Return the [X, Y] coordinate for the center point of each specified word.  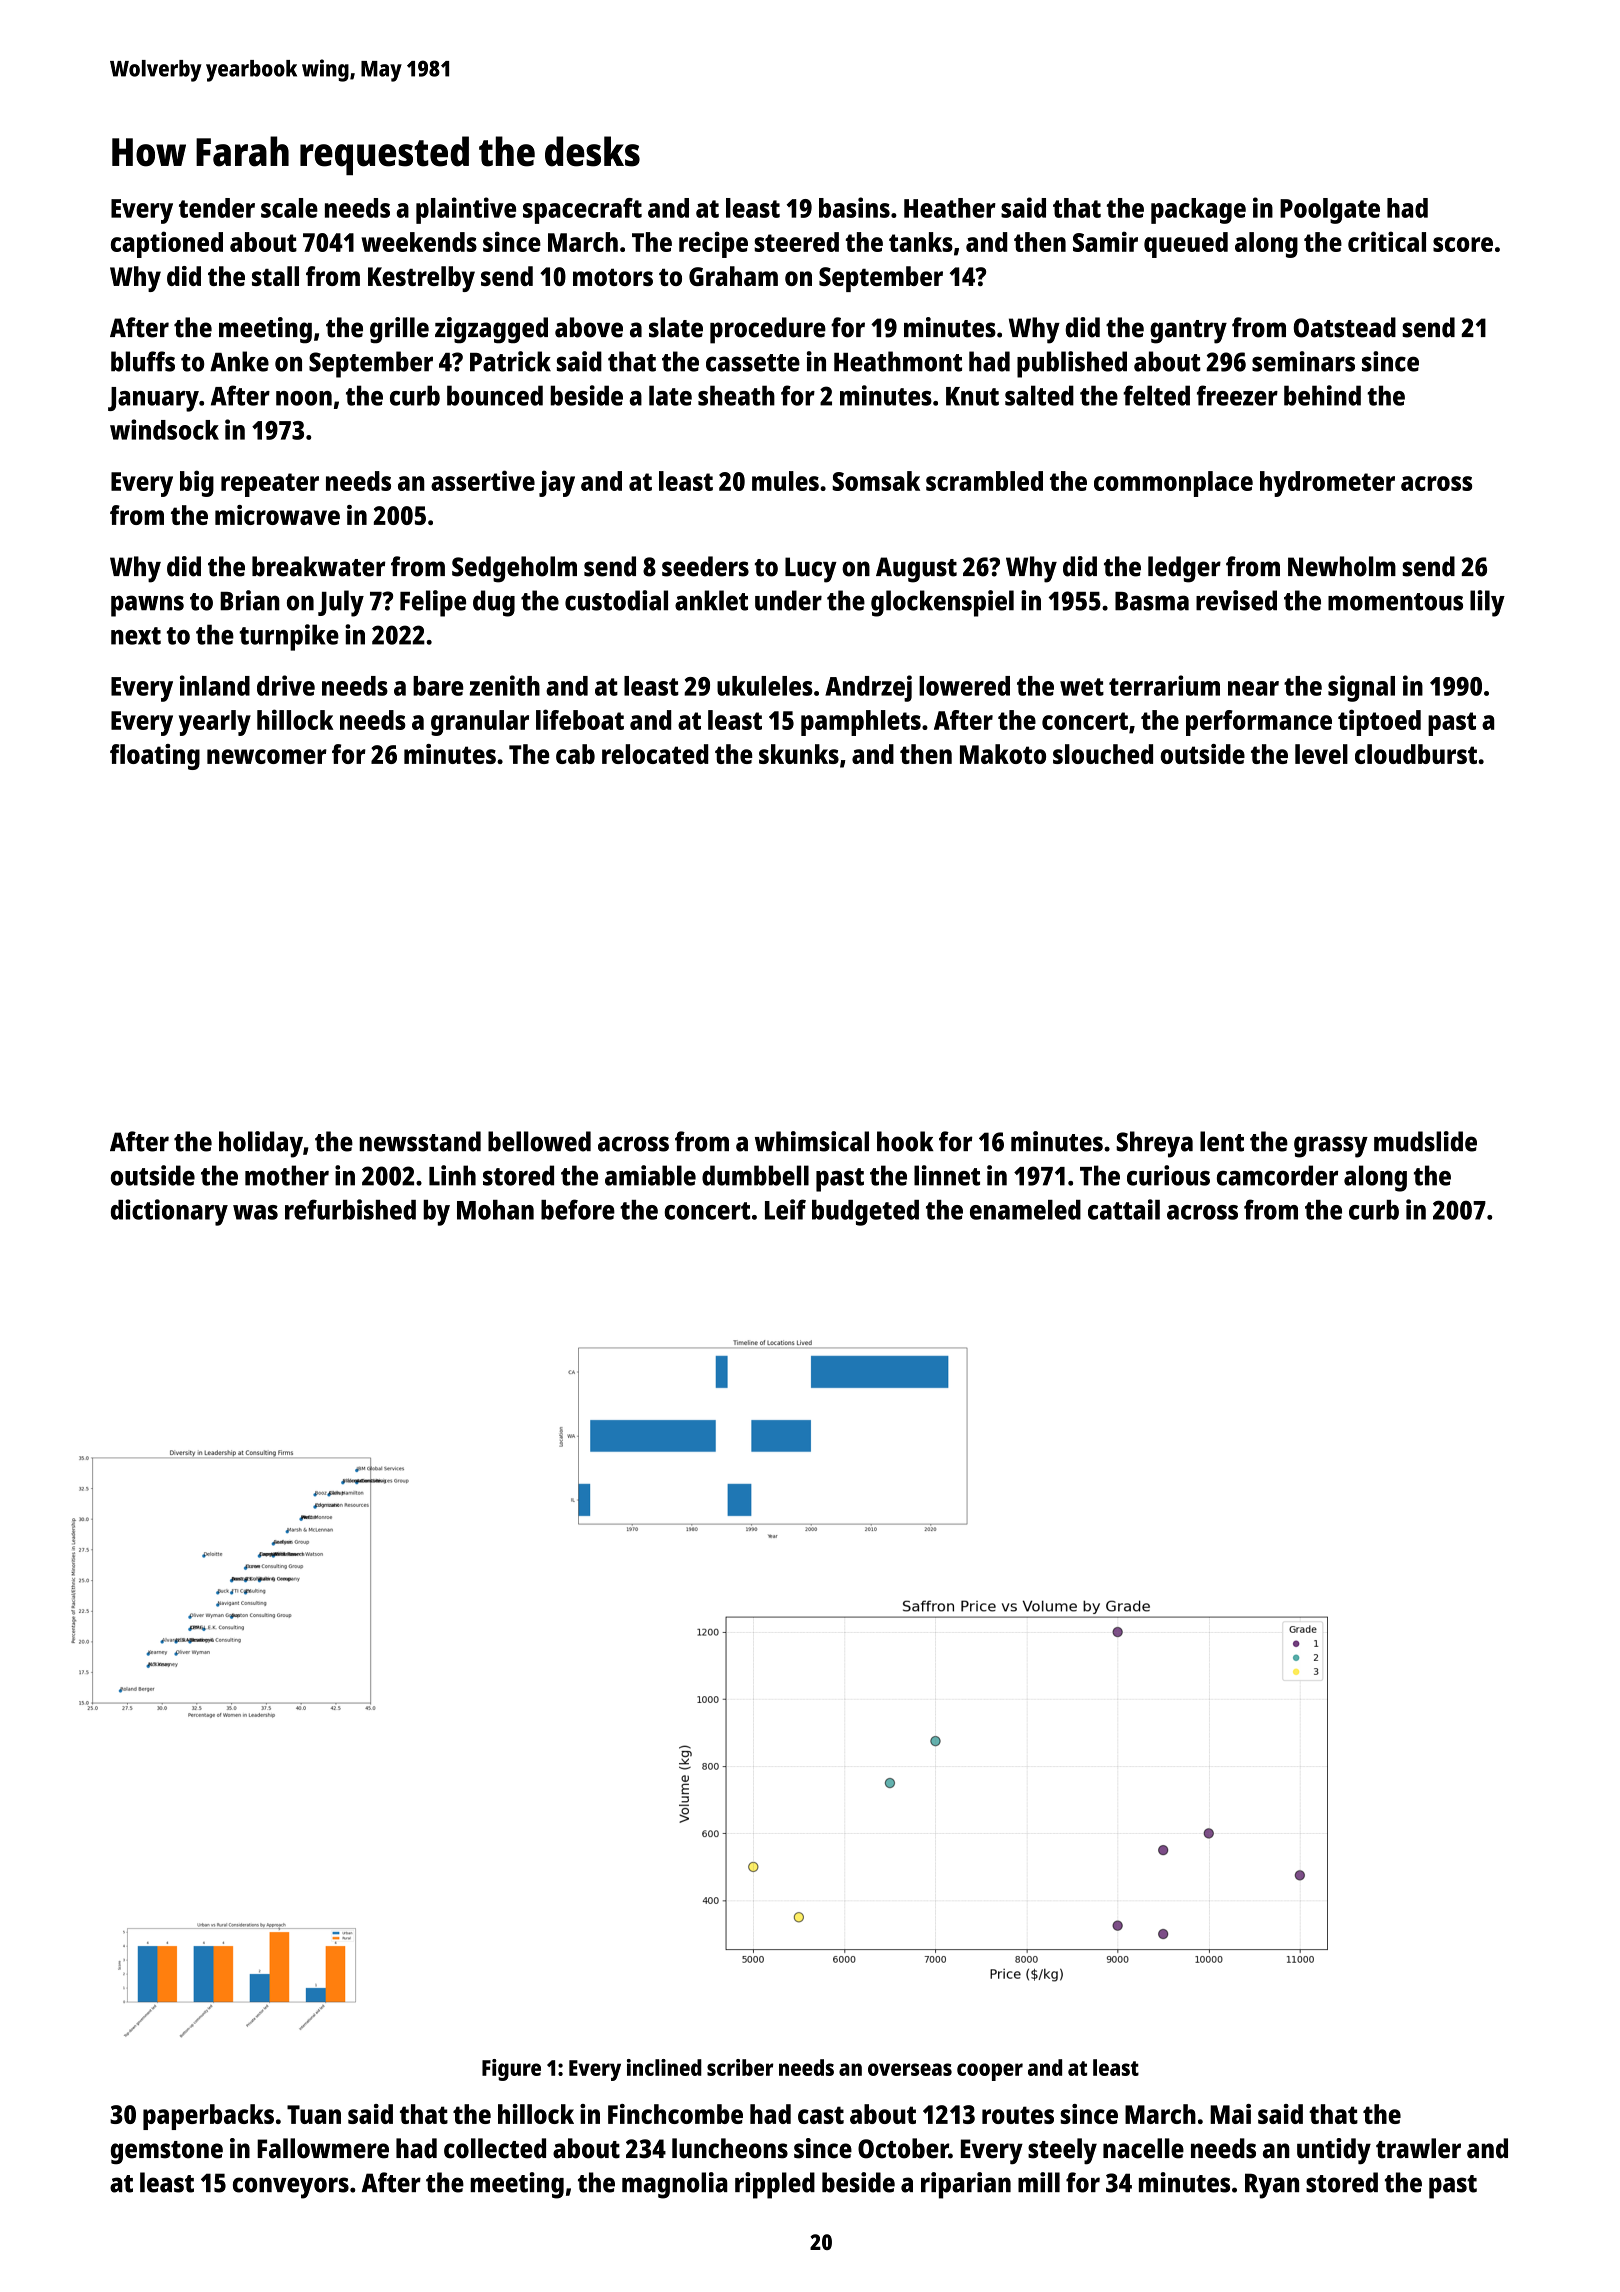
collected [495, 2148]
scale [289, 208]
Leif [785, 1209]
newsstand [420, 1141]
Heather [950, 208]
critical [1387, 241]
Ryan [1272, 2186]
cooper [990, 2072]
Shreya [1154, 1144]
